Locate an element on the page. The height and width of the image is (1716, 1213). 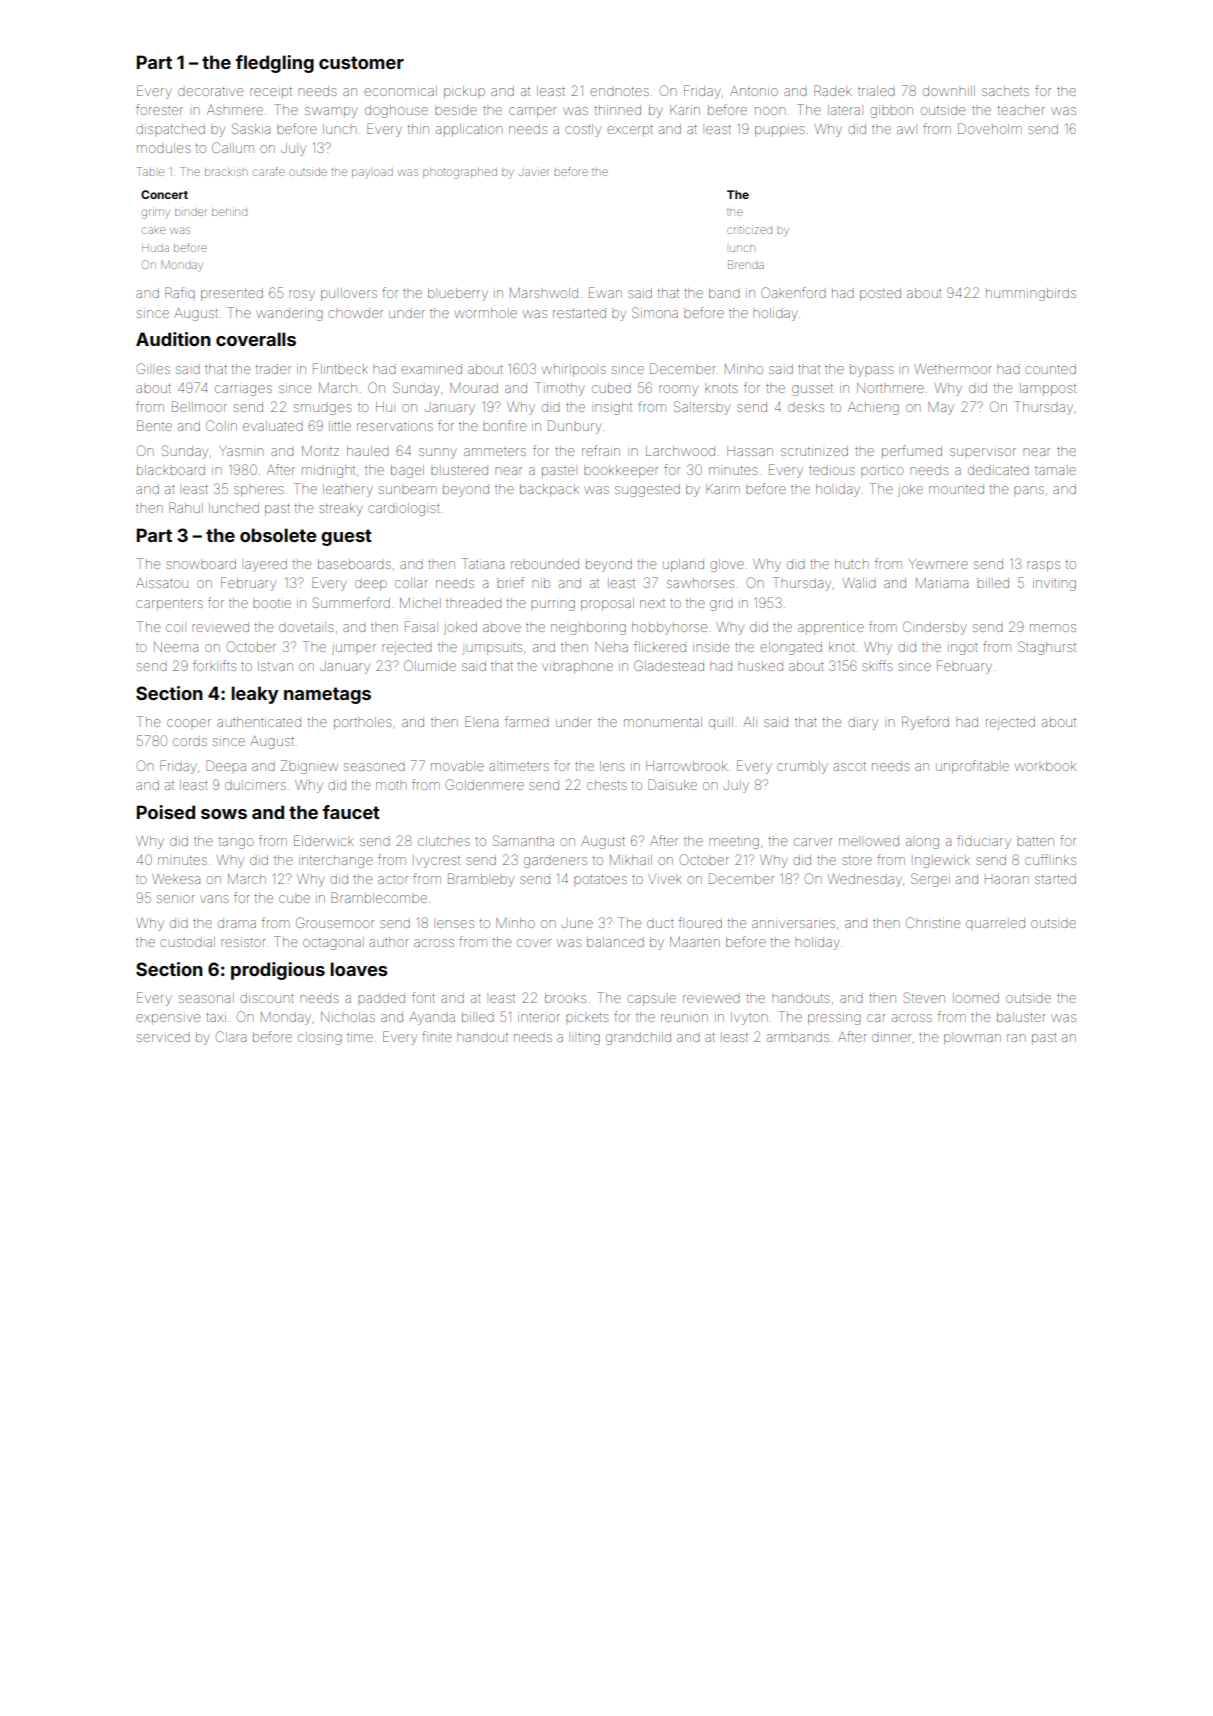
grandchild is located at coordinates (638, 1038).
